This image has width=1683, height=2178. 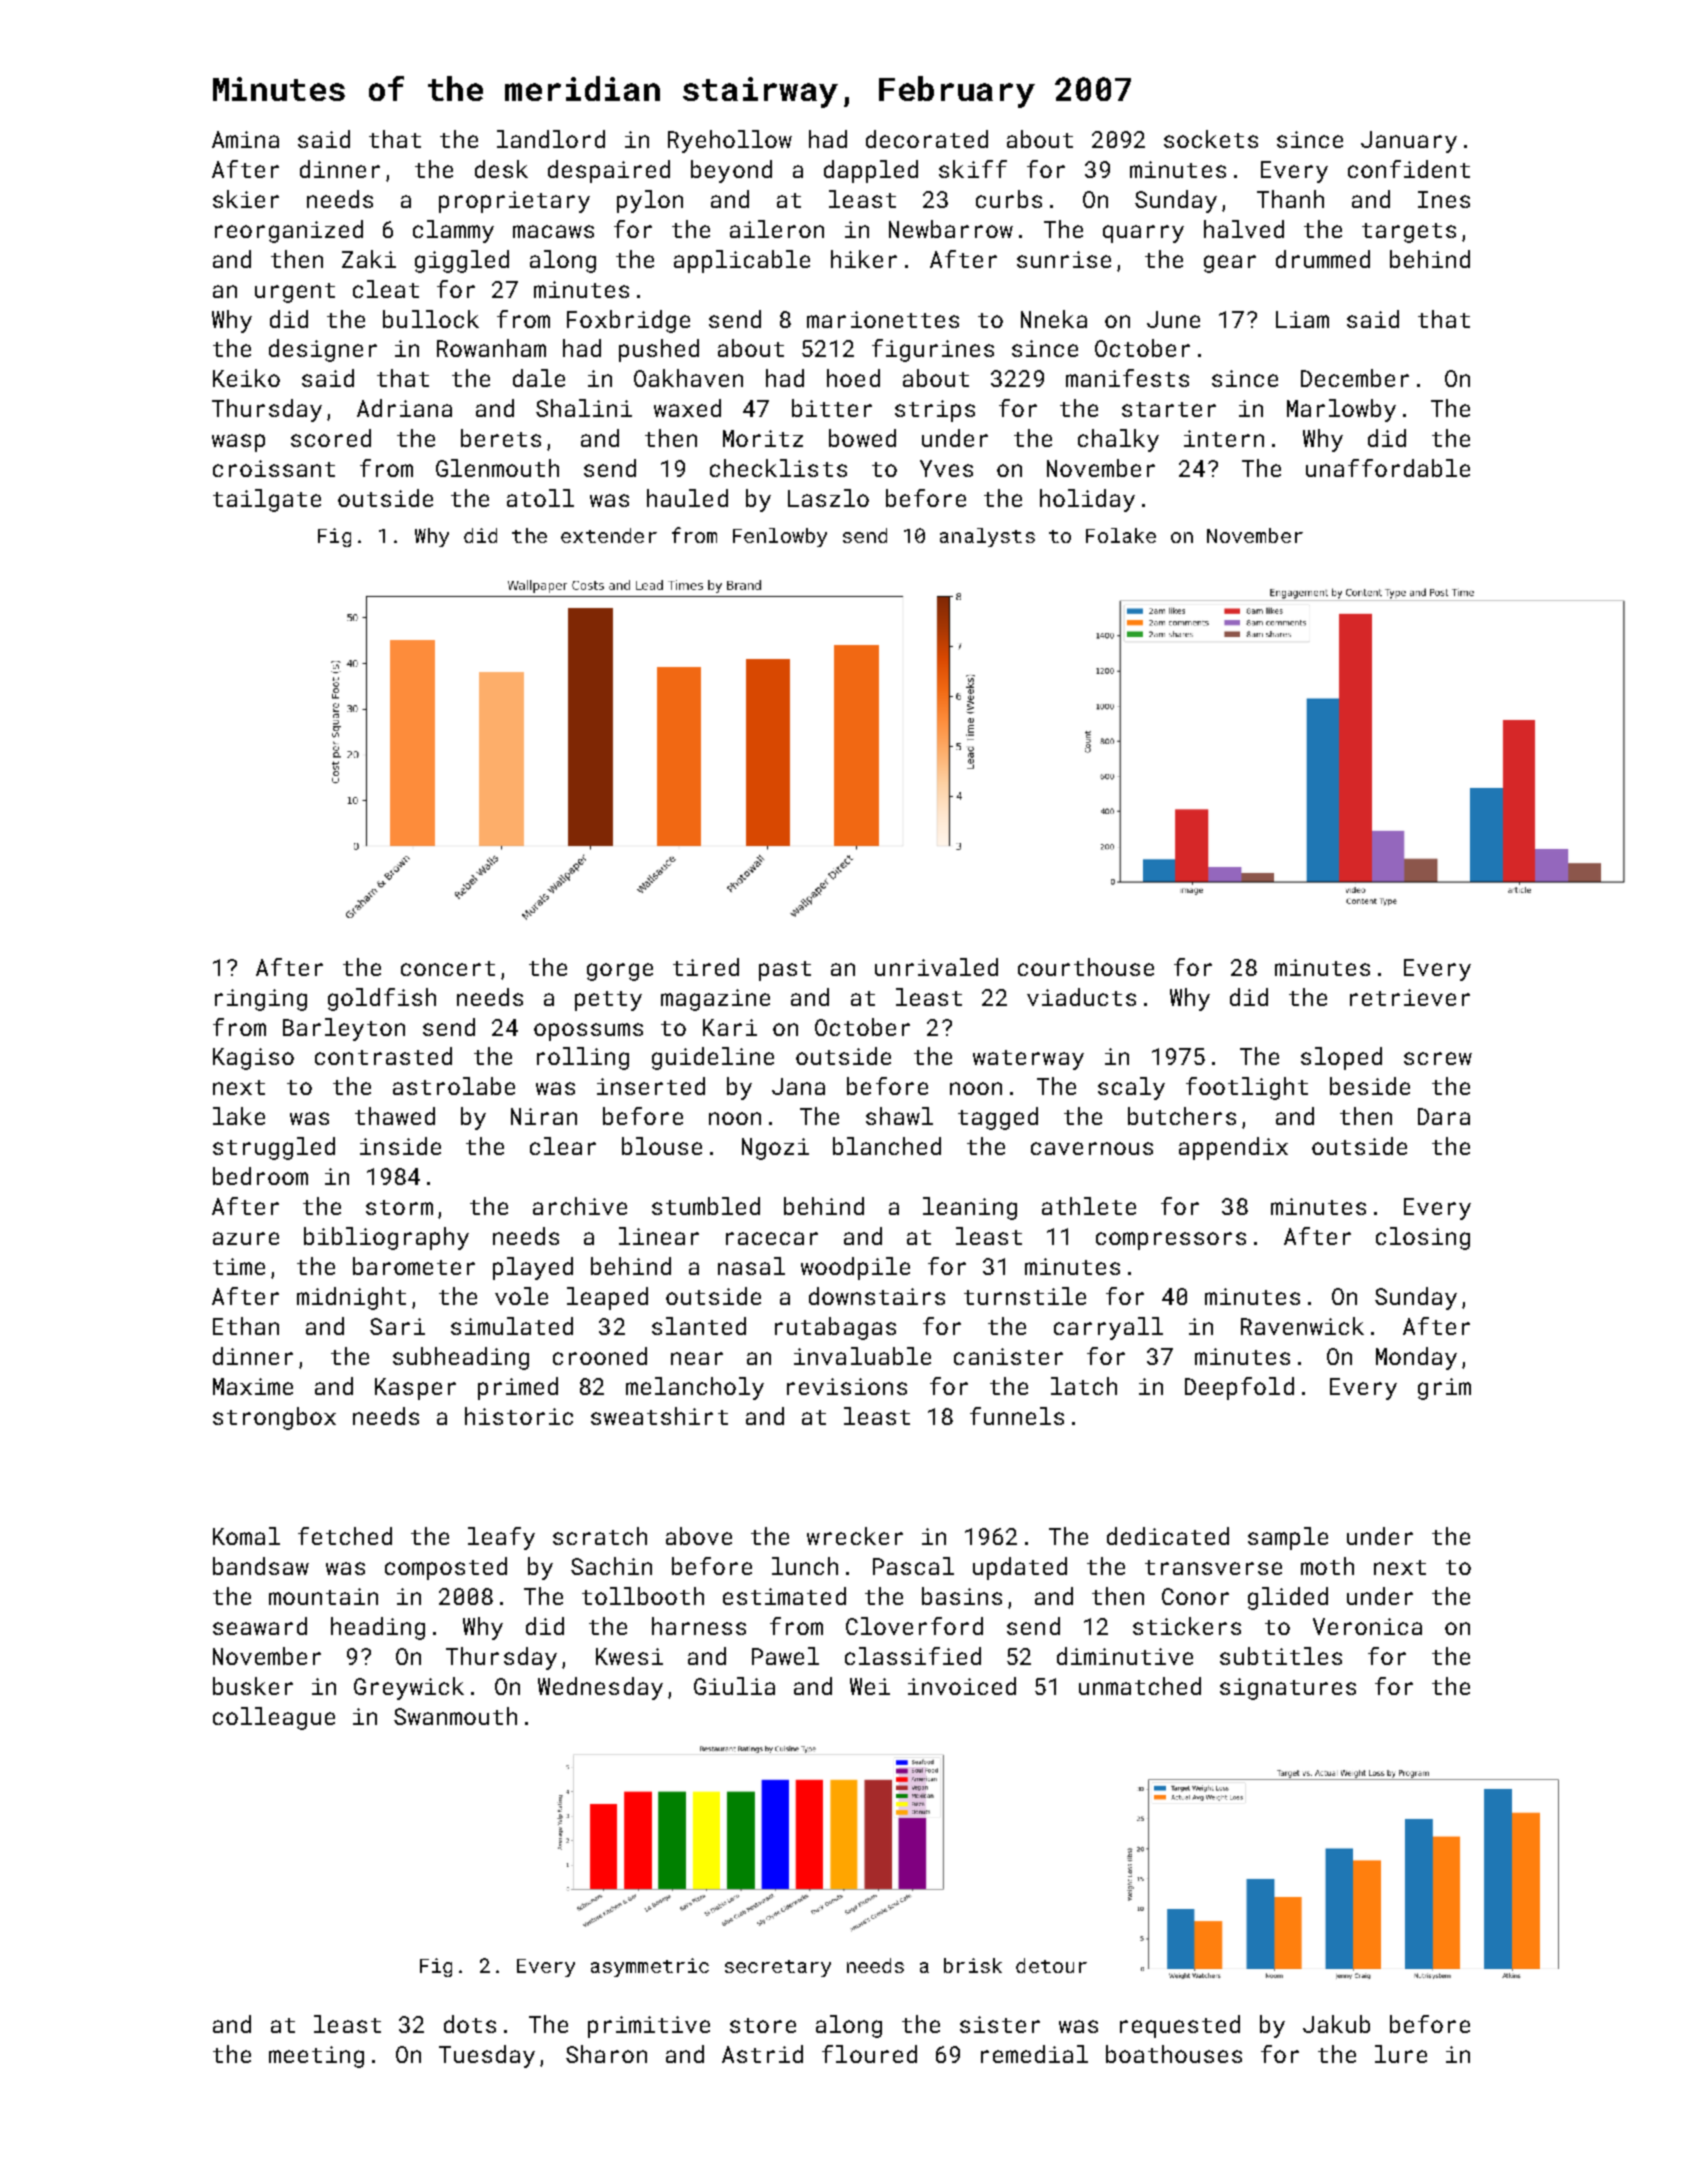 What do you see at coordinates (501, 1538) in the image?
I see `leafy` at bounding box center [501, 1538].
